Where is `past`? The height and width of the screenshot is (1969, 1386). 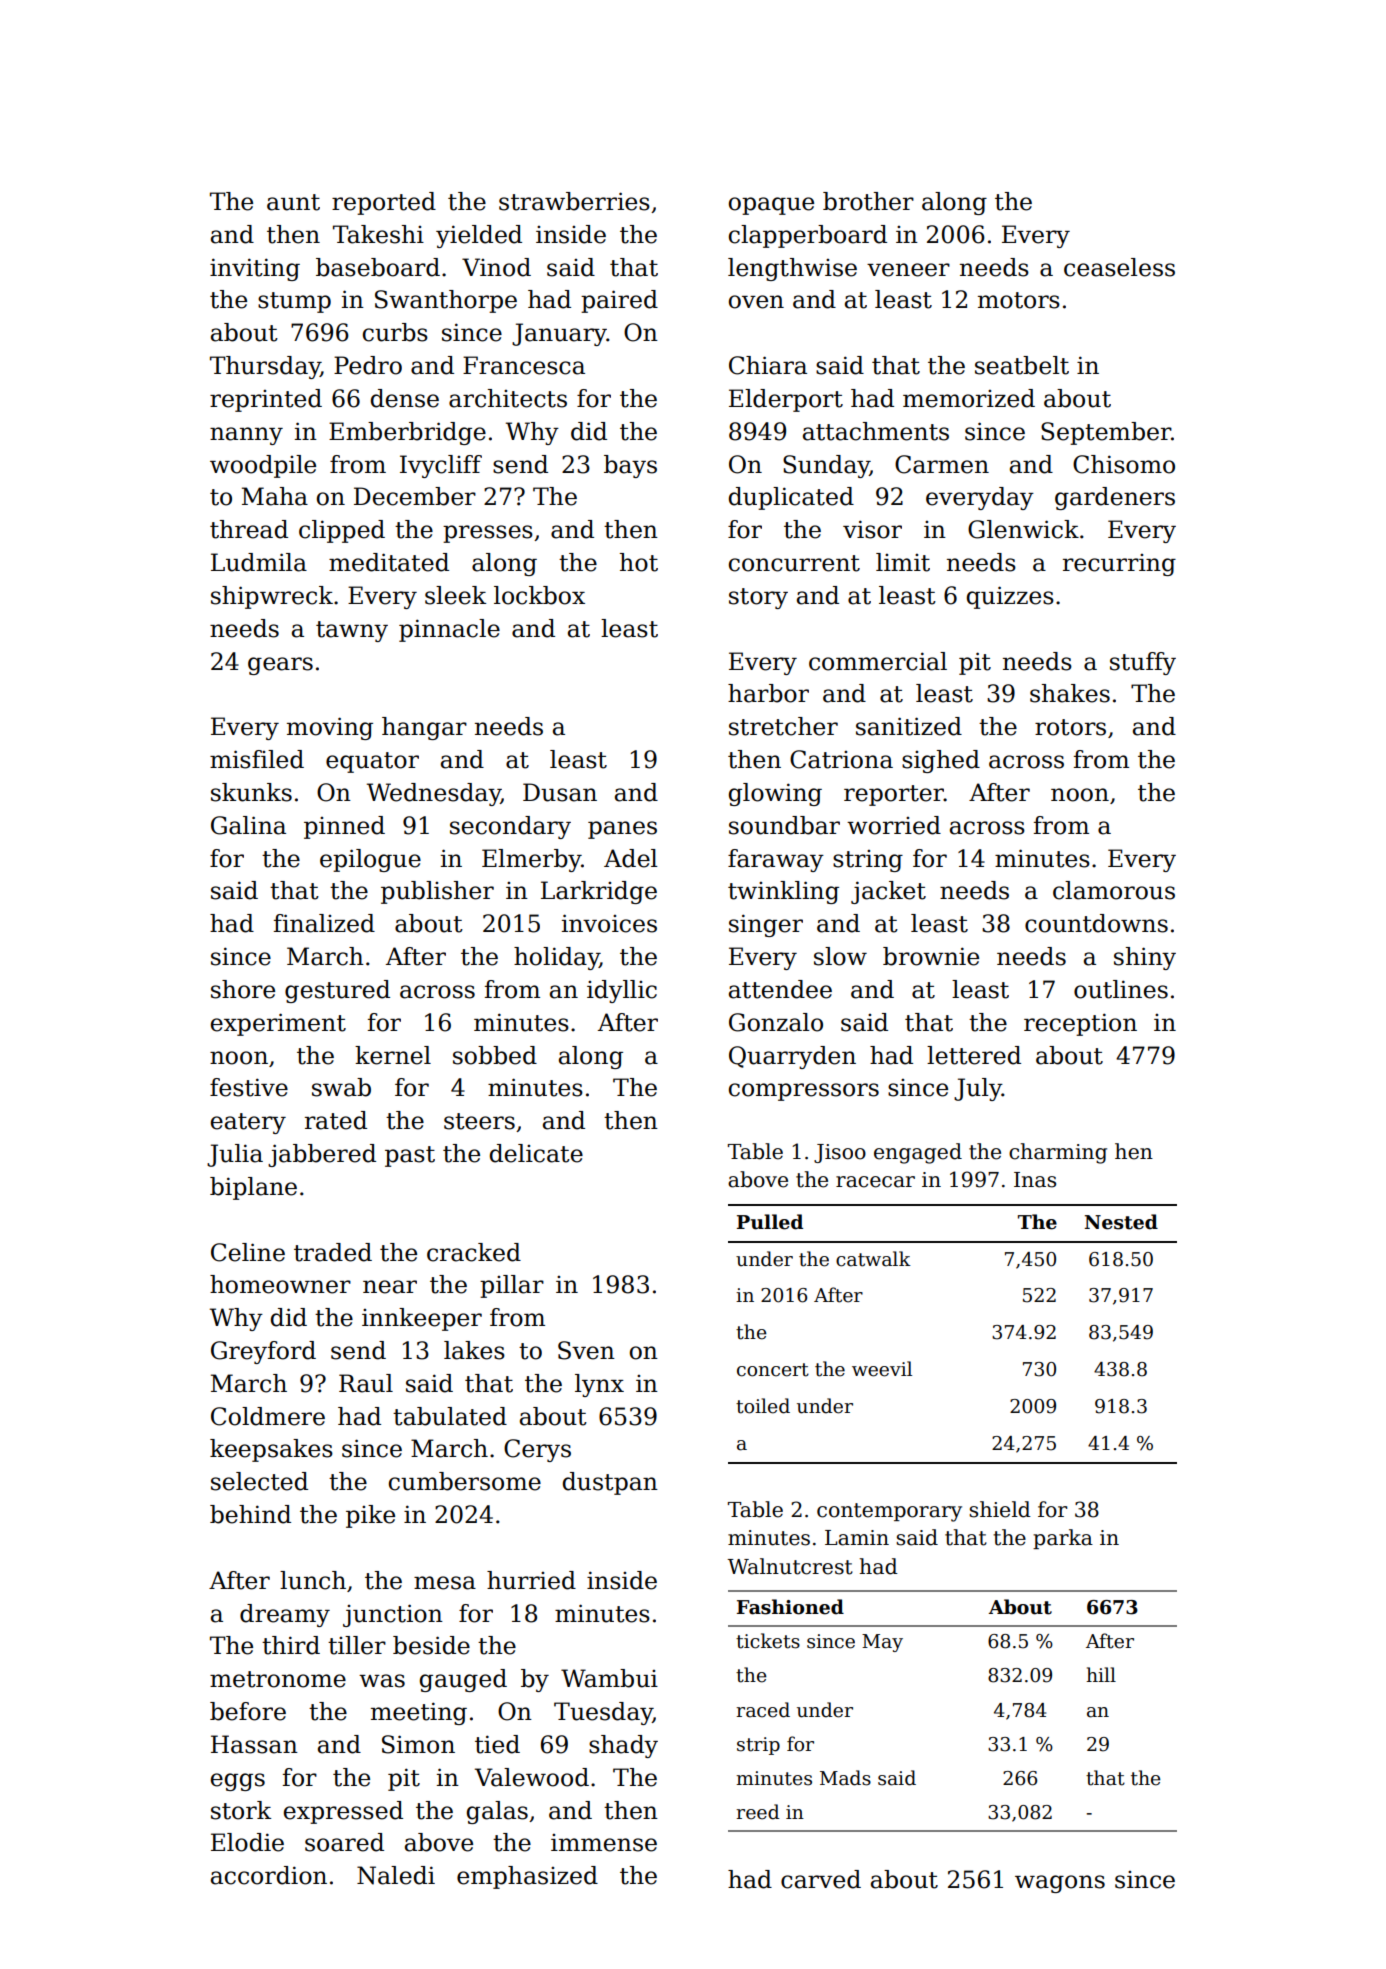
past is located at coordinates (410, 1156).
